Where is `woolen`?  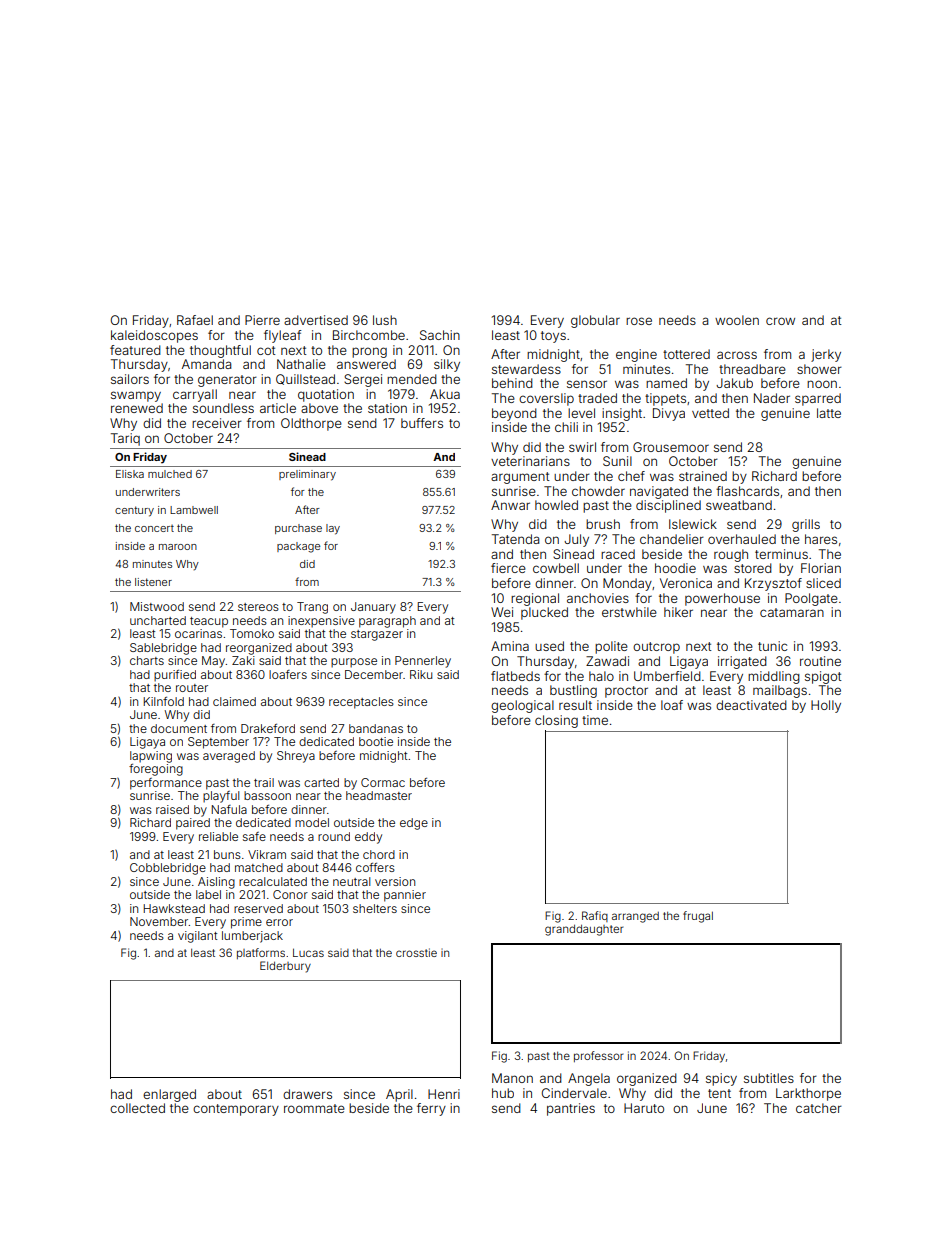 woolen is located at coordinates (737, 320).
